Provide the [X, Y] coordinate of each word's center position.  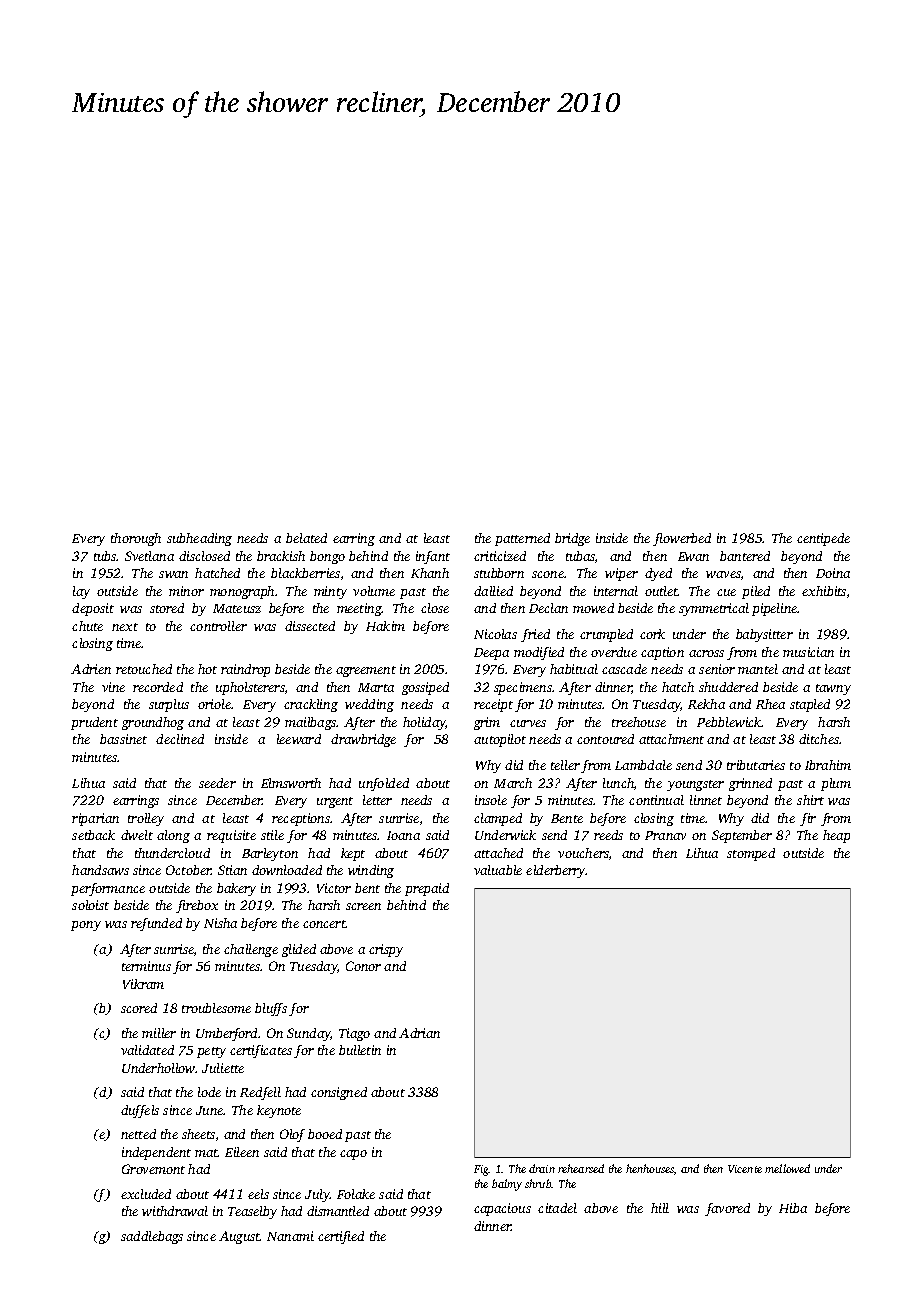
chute [87, 626]
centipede [823, 539]
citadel [557, 1208]
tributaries [756, 765]
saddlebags [152, 1237]
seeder [217, 783]
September [742, 836]
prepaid [427, 889]
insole [491, 800]
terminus [146, 966]
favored [727, 1209]
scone [548, 574]
